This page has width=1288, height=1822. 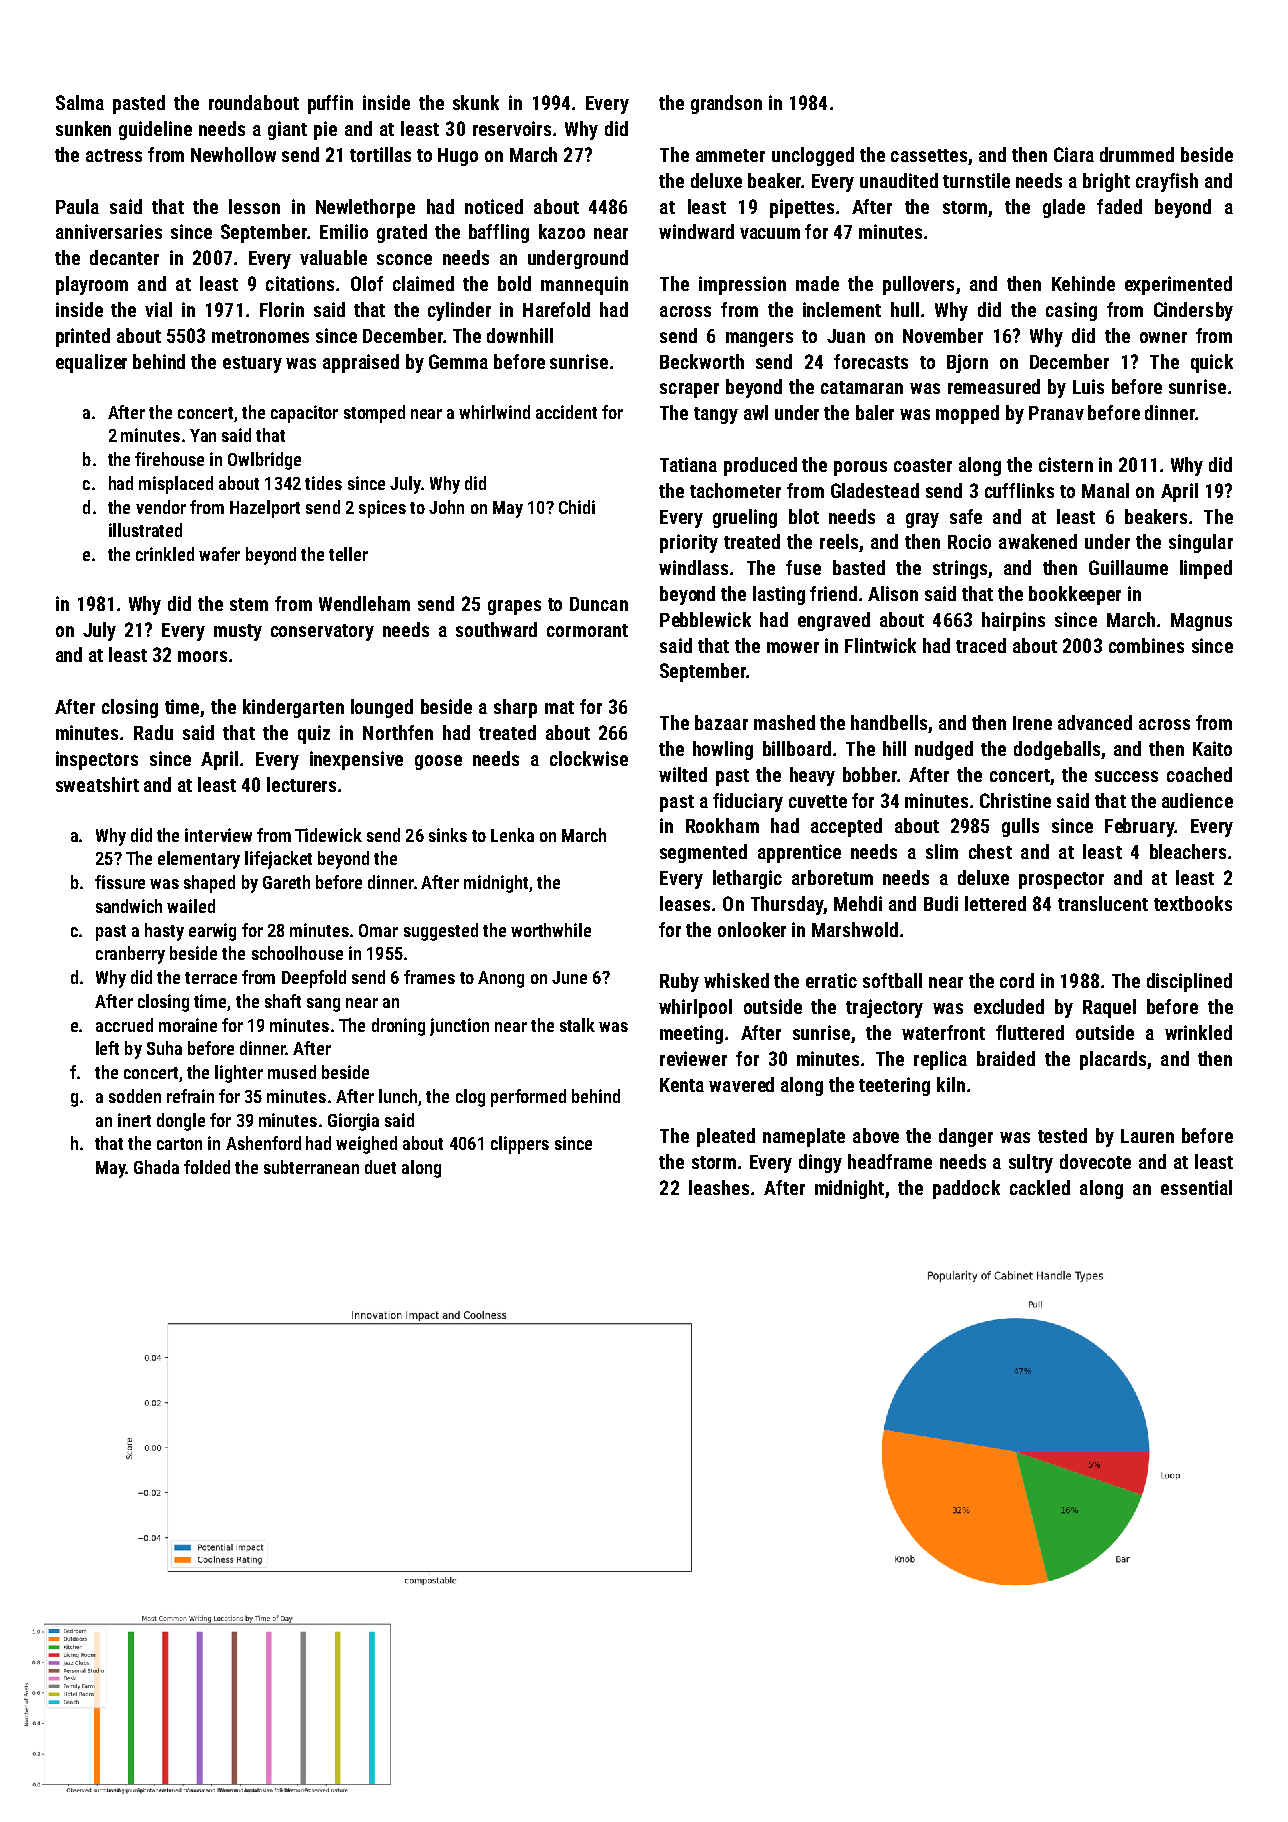 What do you see at coordinates (929, 155) in the page?
I see `cassettes` at bounding box center [929, 155].
